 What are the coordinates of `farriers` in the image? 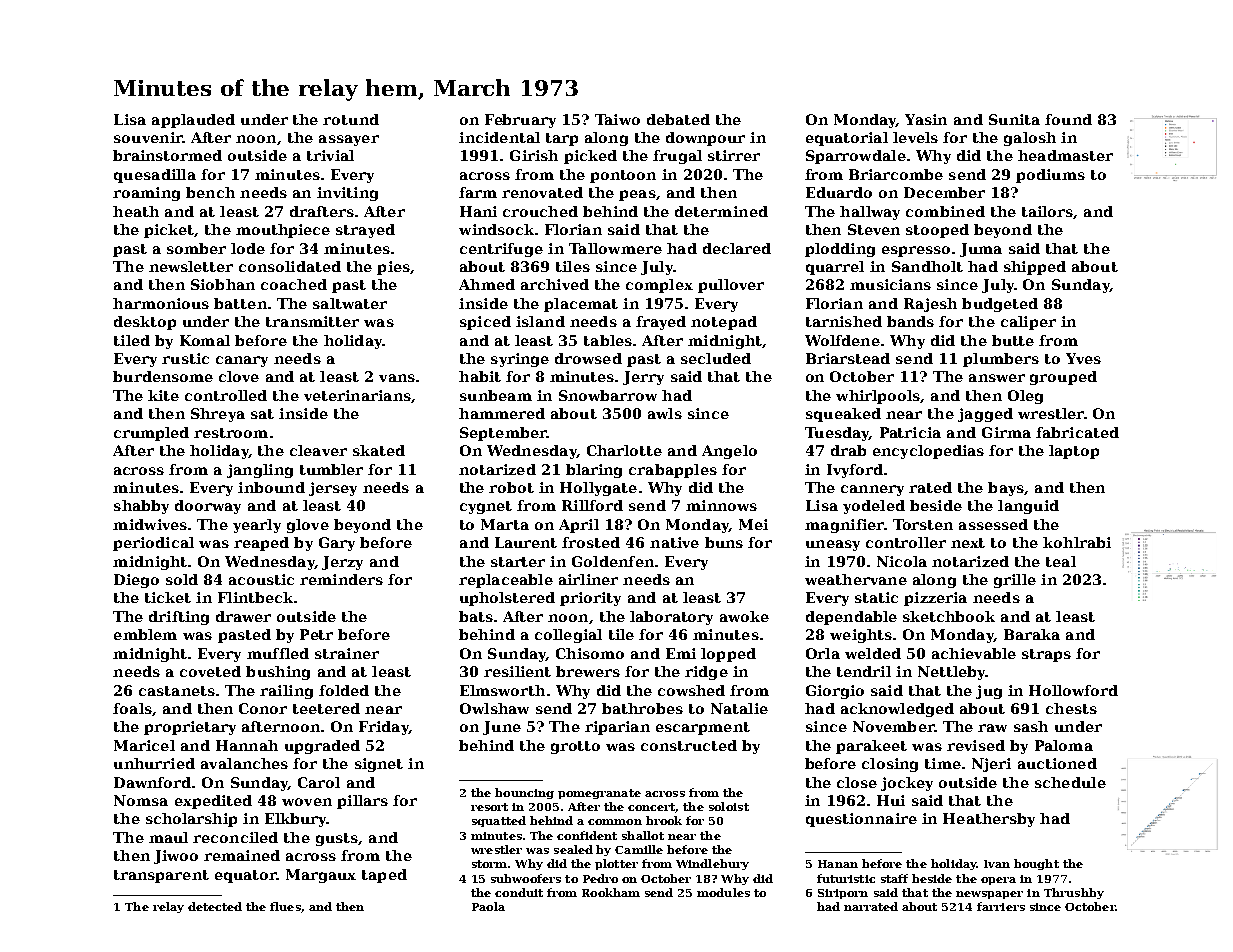 It's located at (1001, 906).
